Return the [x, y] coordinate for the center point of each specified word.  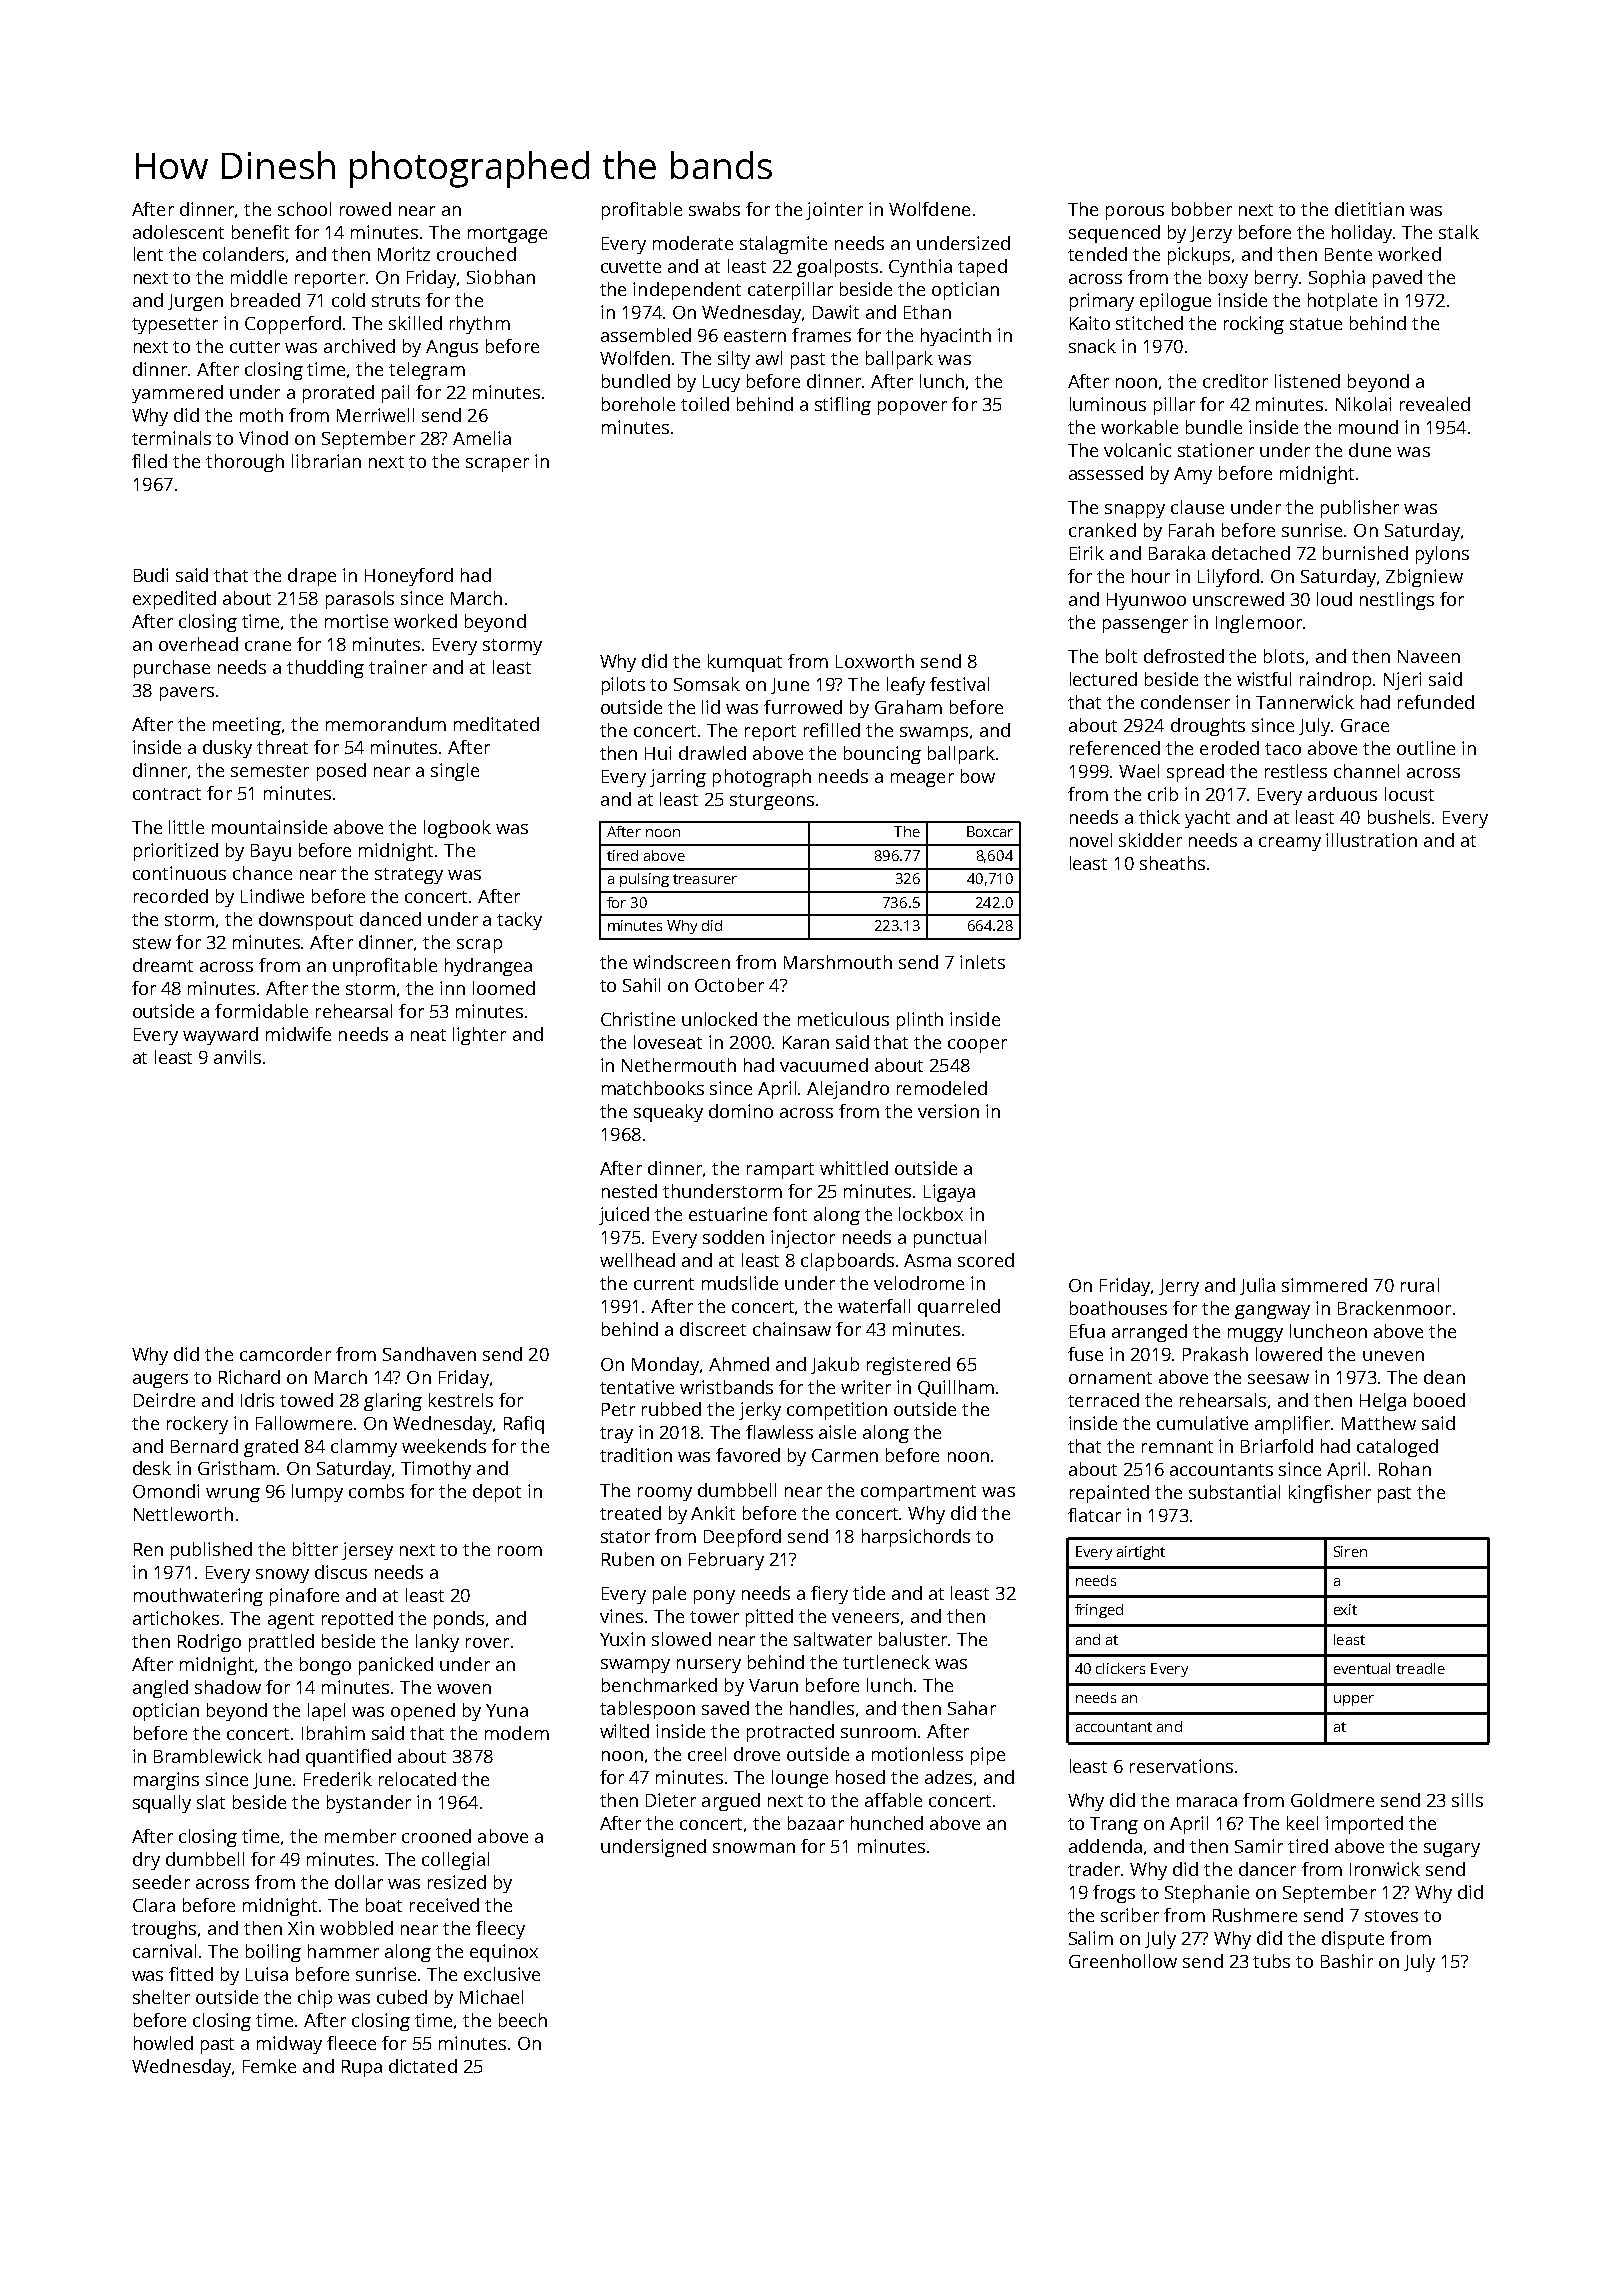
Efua [1087, 1331]
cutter [255, 347]
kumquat [745, 663]
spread [1195, 773]
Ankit [713, 1513]
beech [523, 2020]
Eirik [1087, 553]
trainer [398, 667]
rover [487, 1643]
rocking [1254, 325]
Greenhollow [1123, 1961]
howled [163, 2043]
